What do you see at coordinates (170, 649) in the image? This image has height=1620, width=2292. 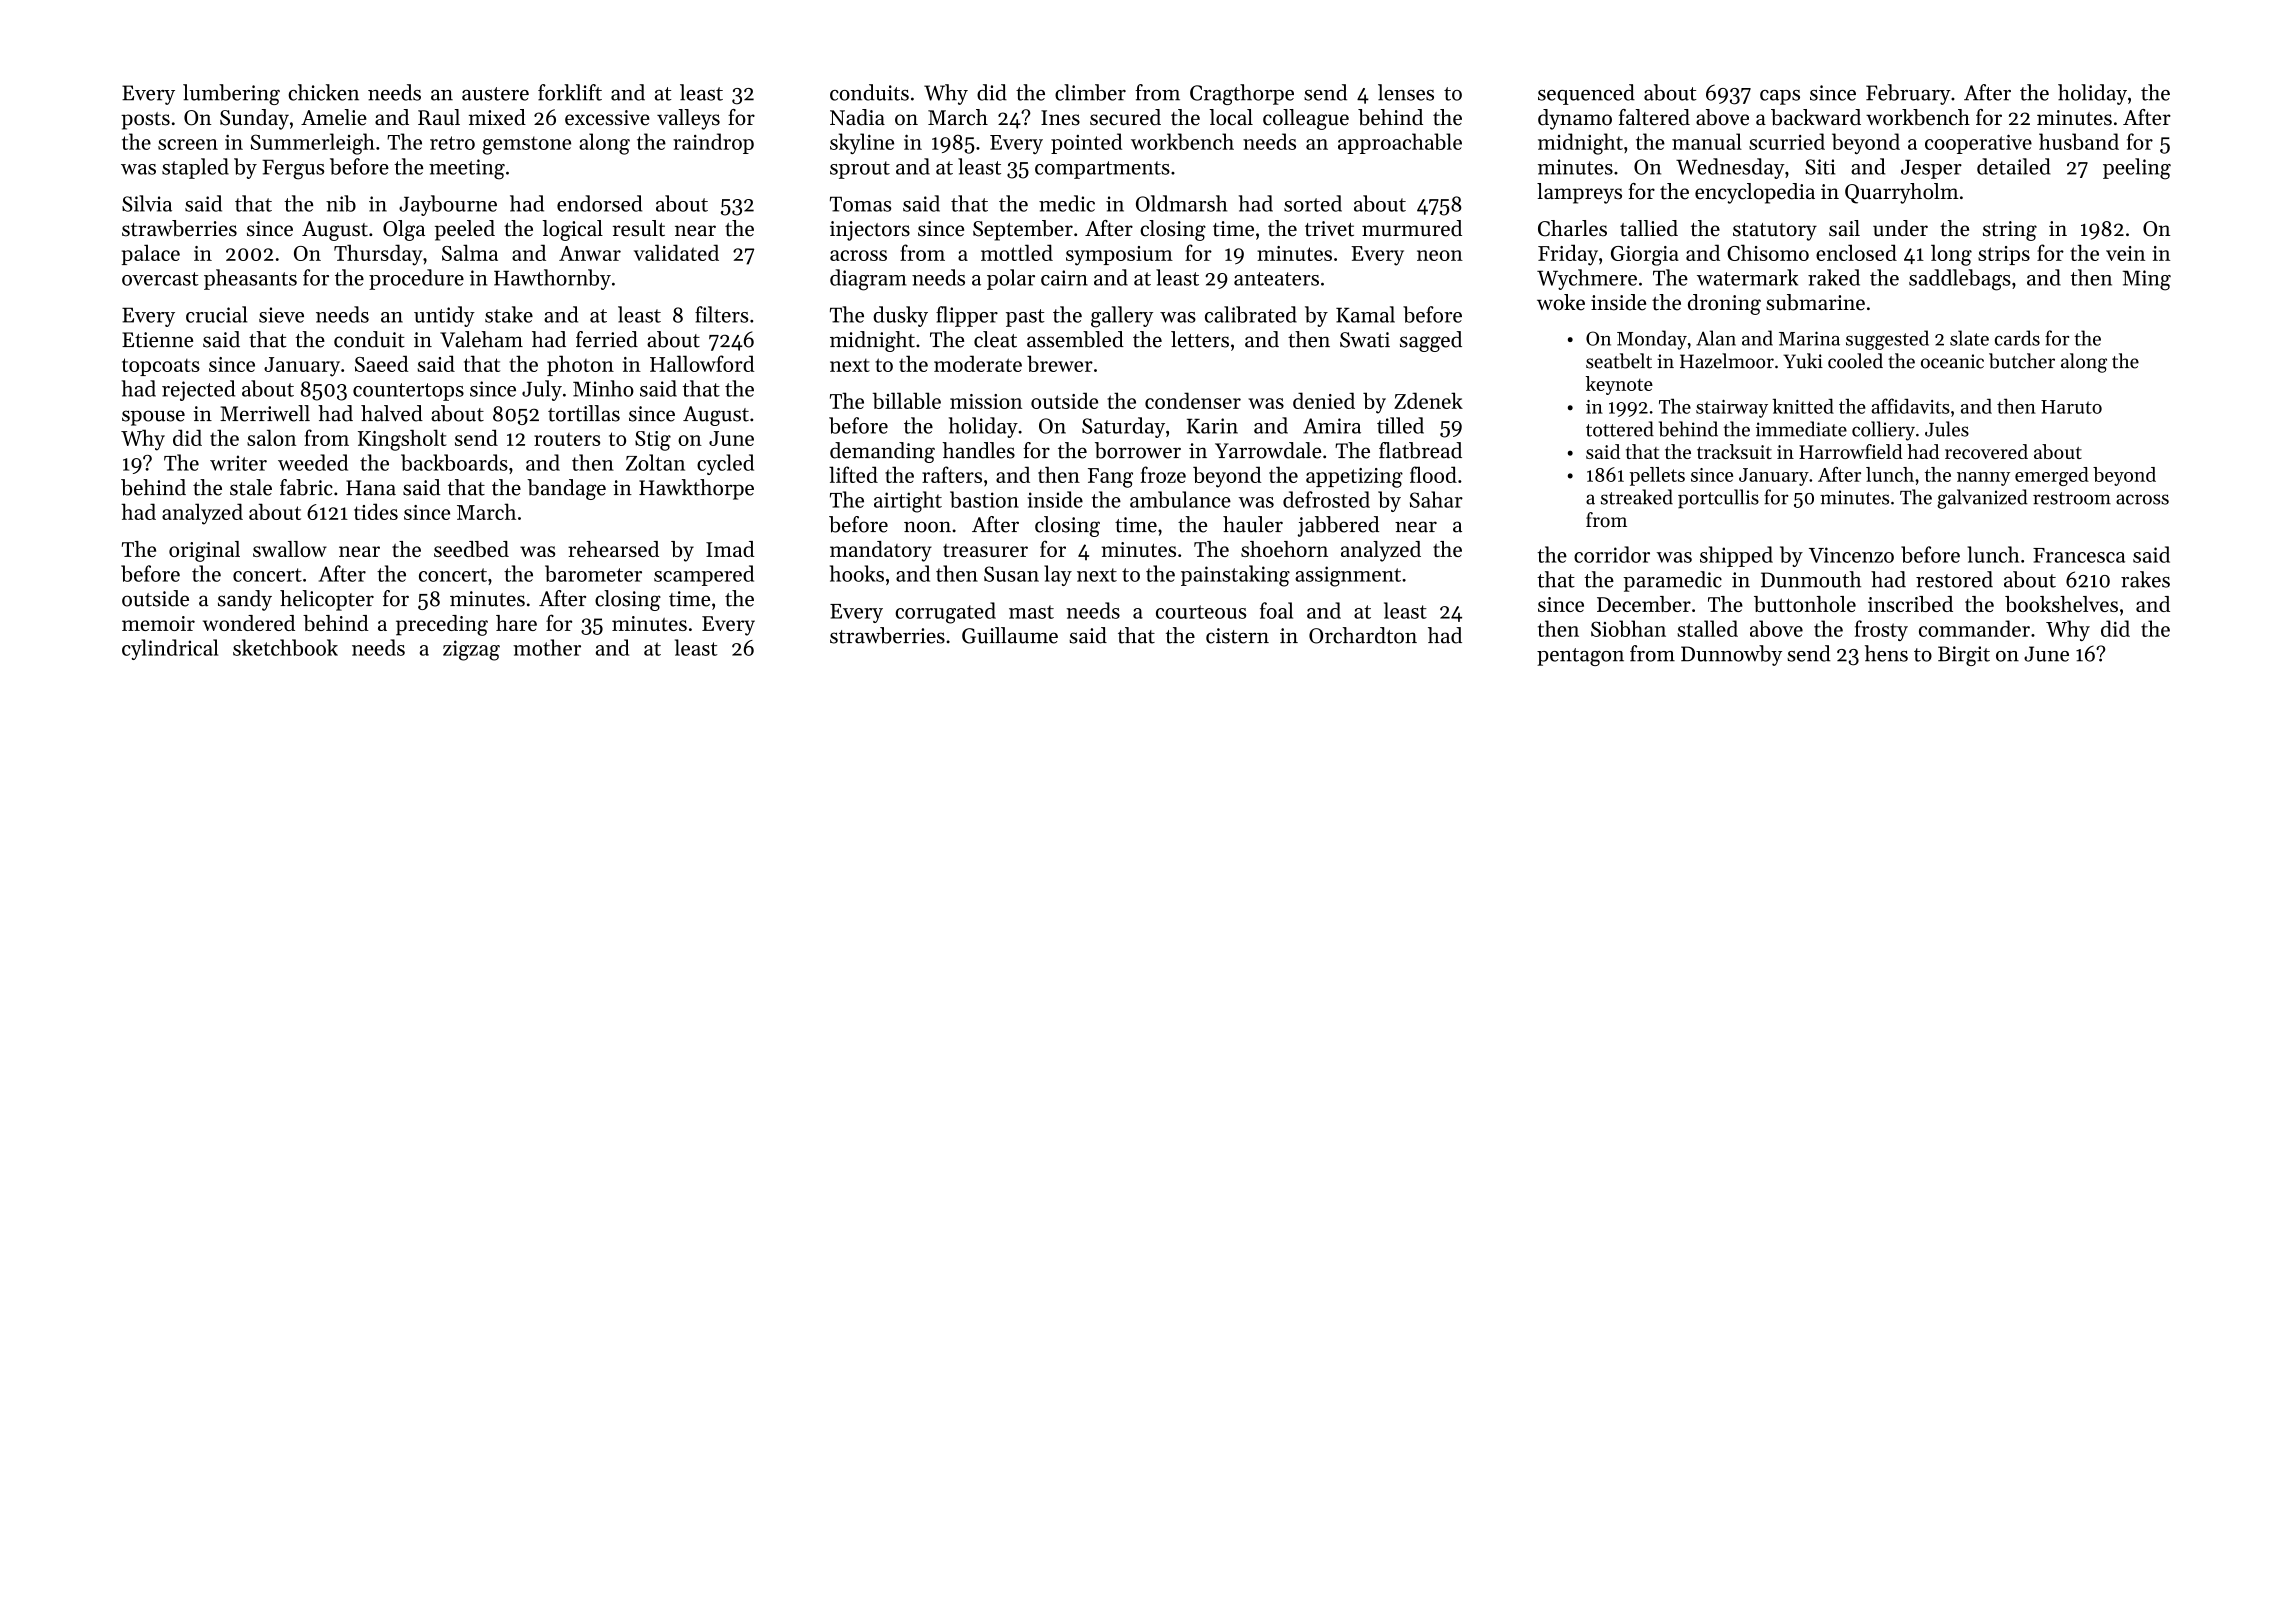 I see `cylindrical` at bounding box center [170, 649].
